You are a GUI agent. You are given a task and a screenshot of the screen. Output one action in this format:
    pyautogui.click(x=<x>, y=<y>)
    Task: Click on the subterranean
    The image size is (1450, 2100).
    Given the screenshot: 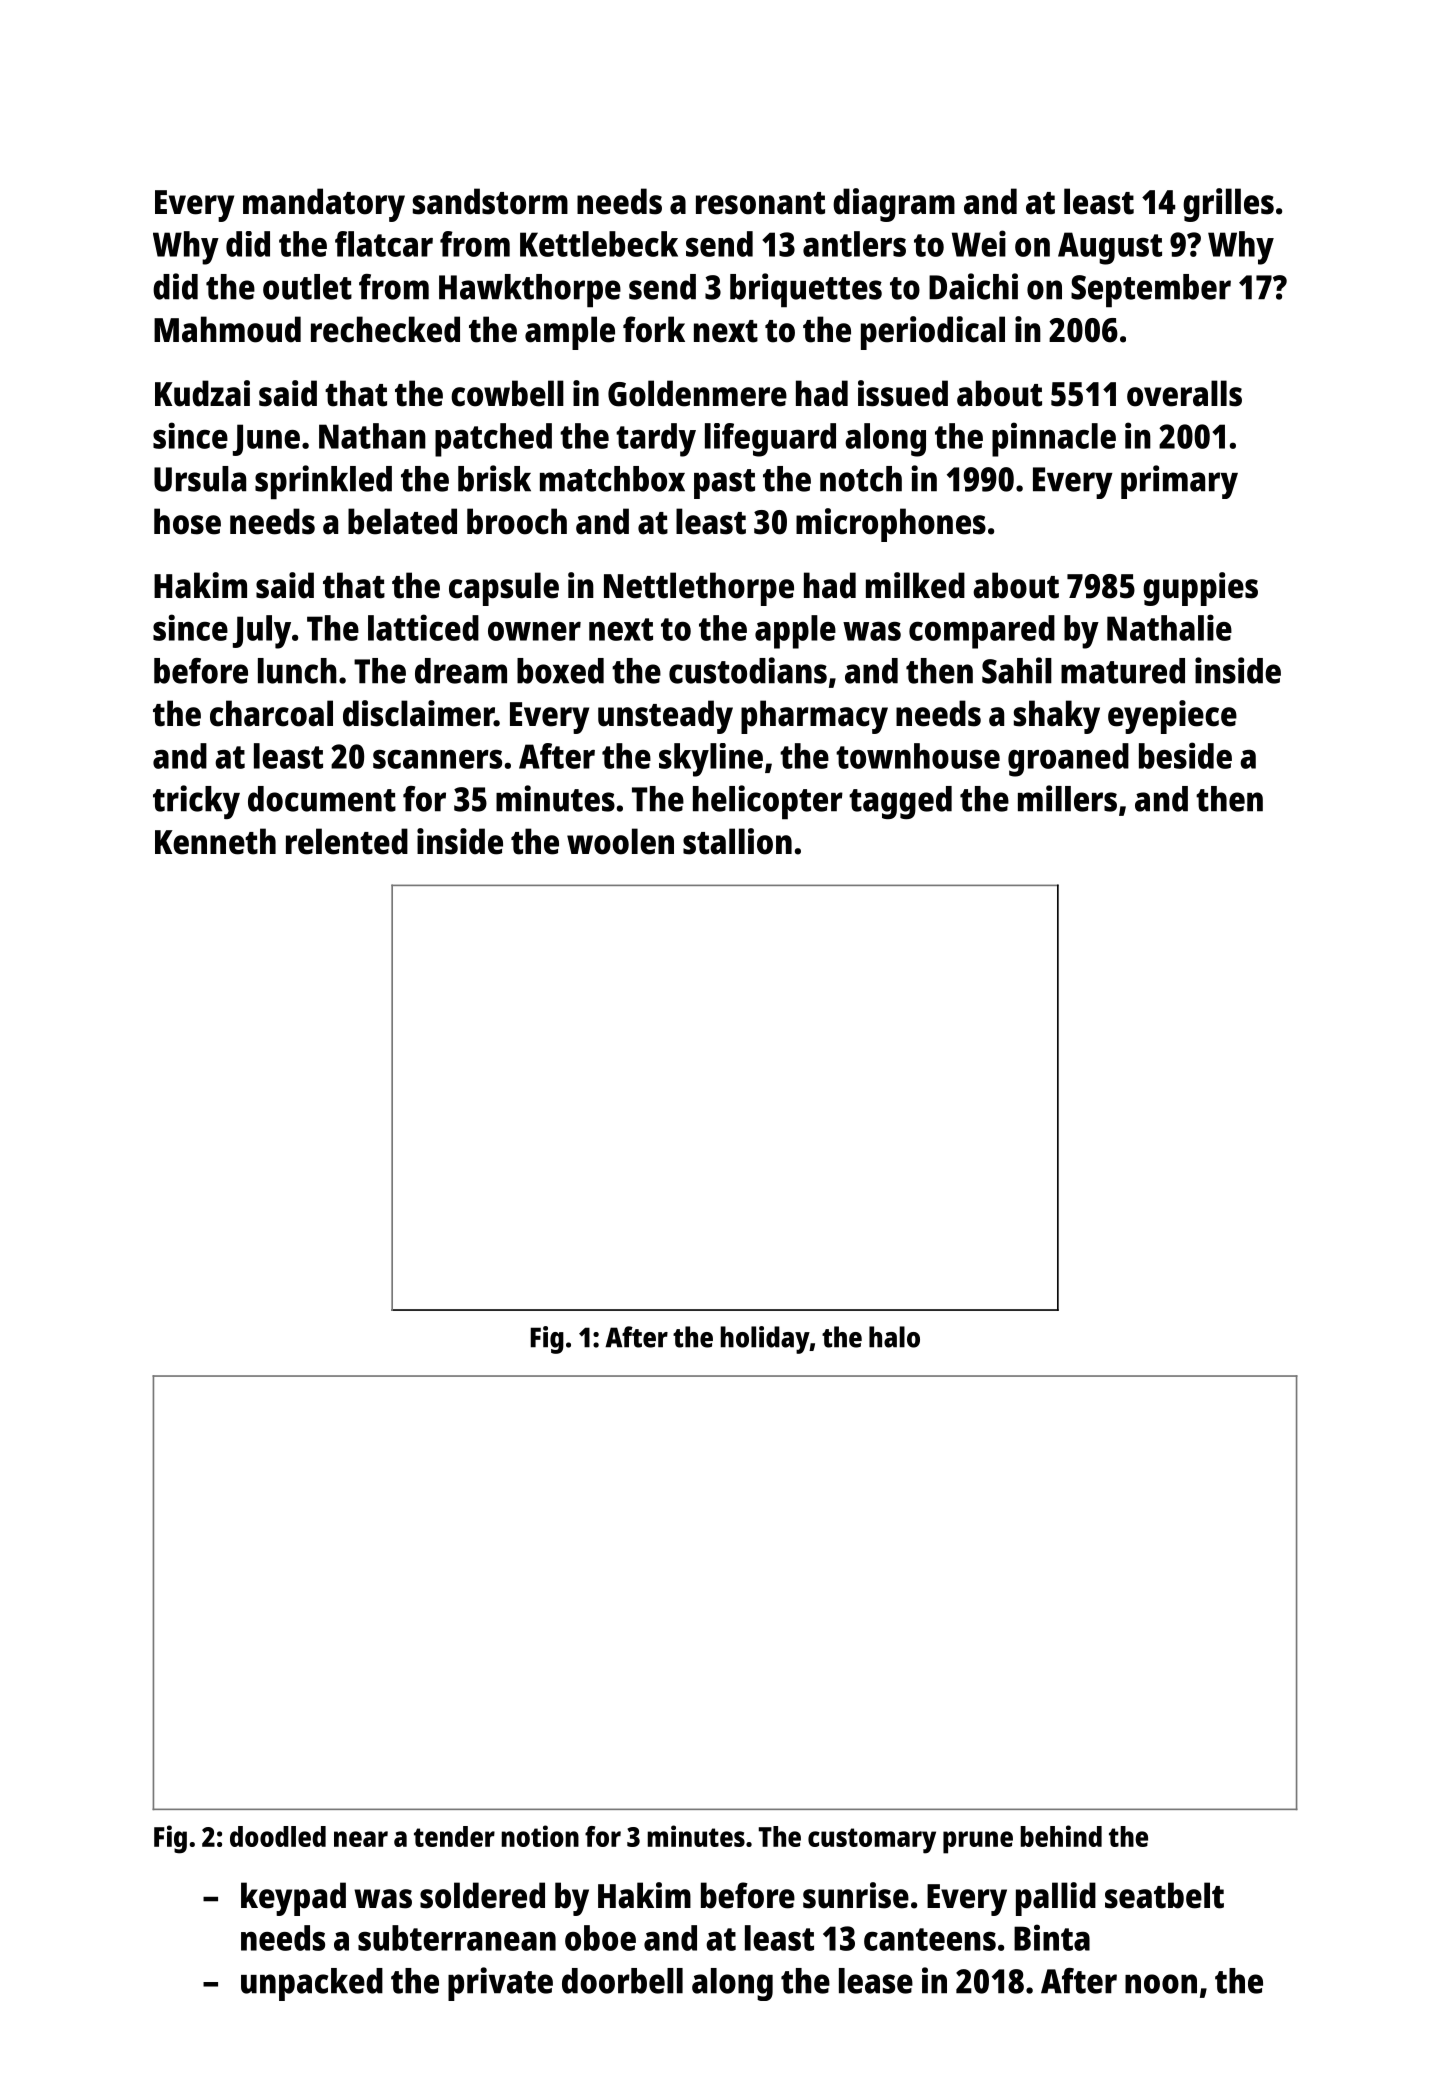 What is the action you would take?
    pyautogui.click(x=457, y=1938)
